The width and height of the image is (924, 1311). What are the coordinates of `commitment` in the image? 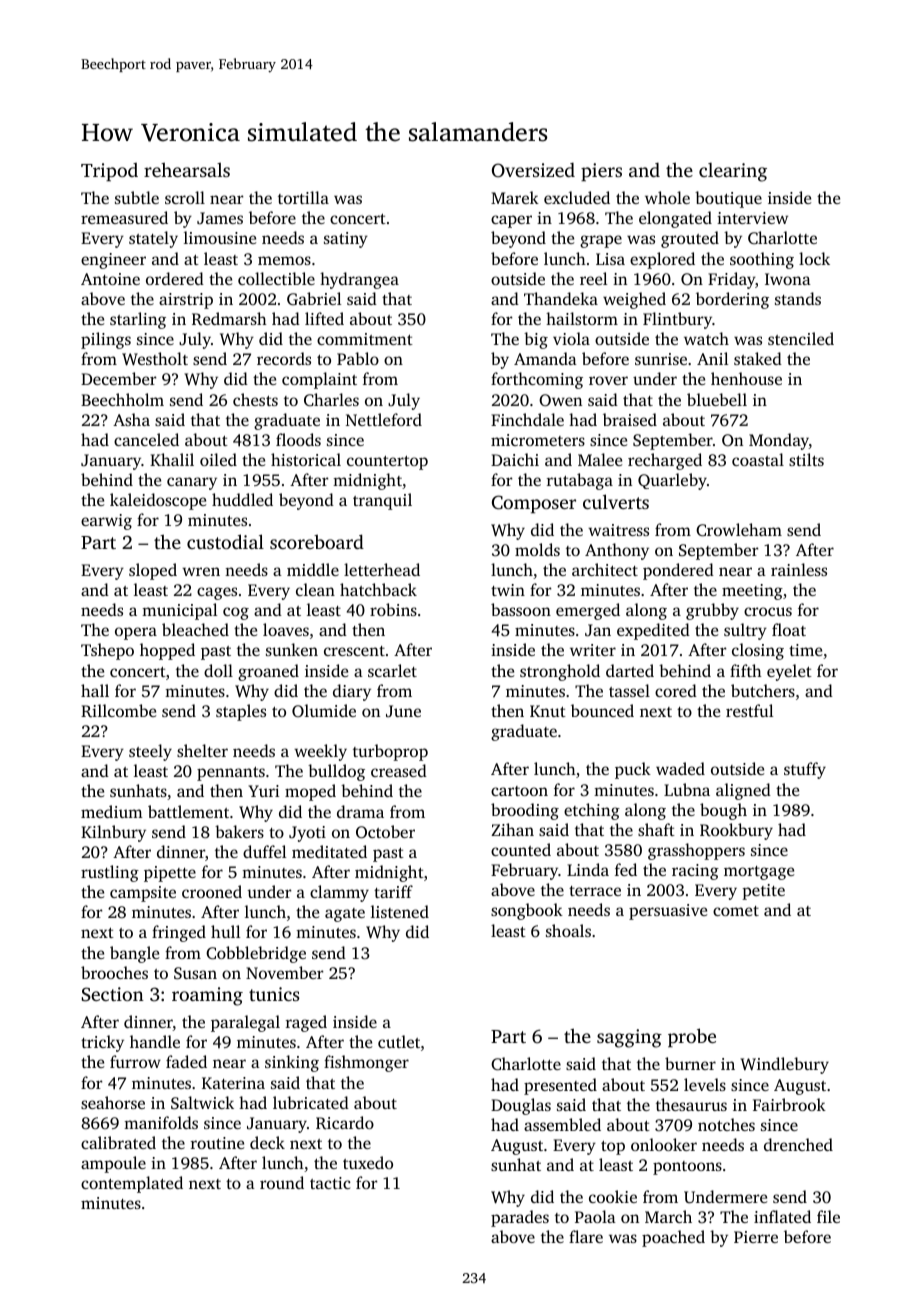 It's located at (365, 339).
